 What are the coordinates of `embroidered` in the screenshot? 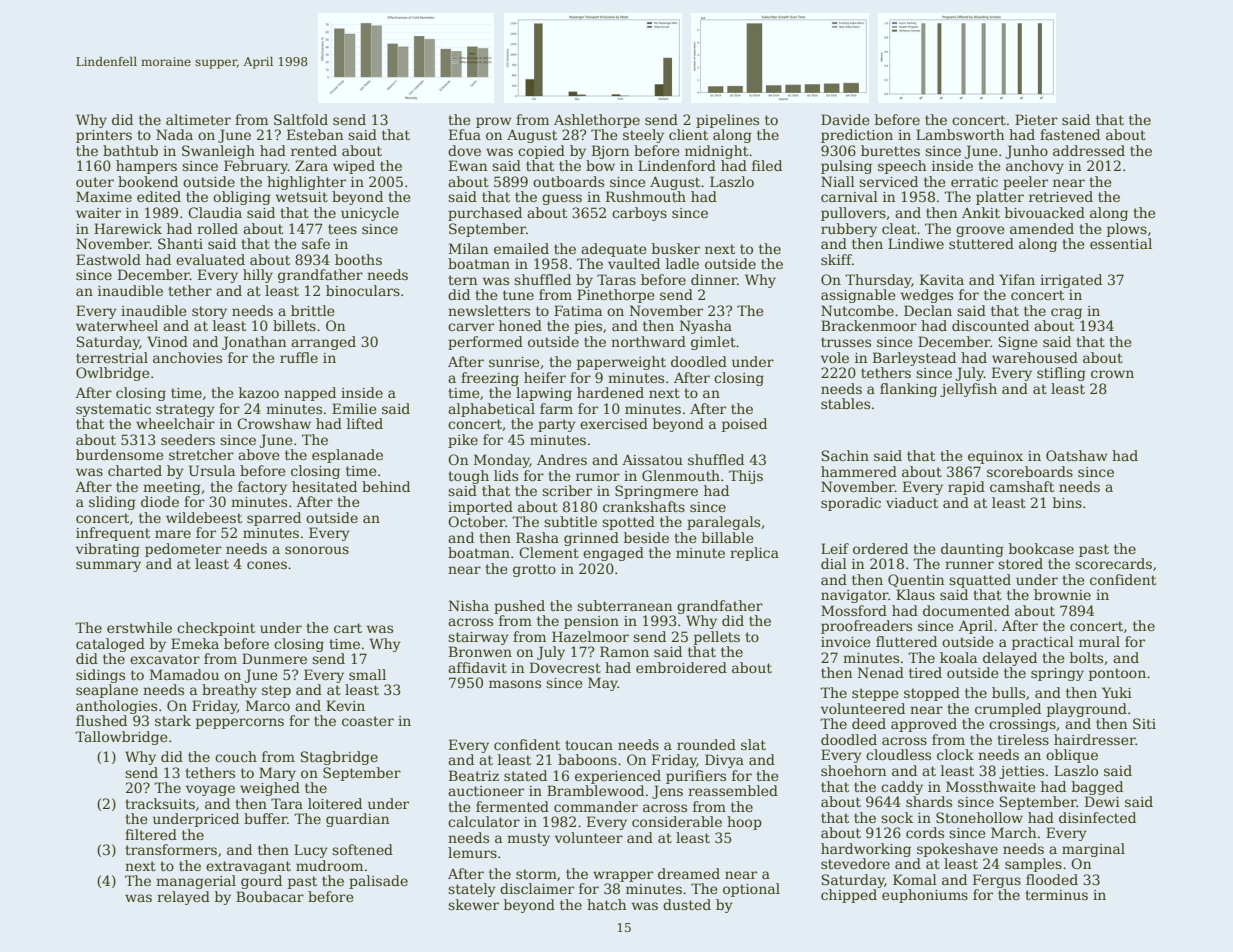 It's located at (681, 667).
